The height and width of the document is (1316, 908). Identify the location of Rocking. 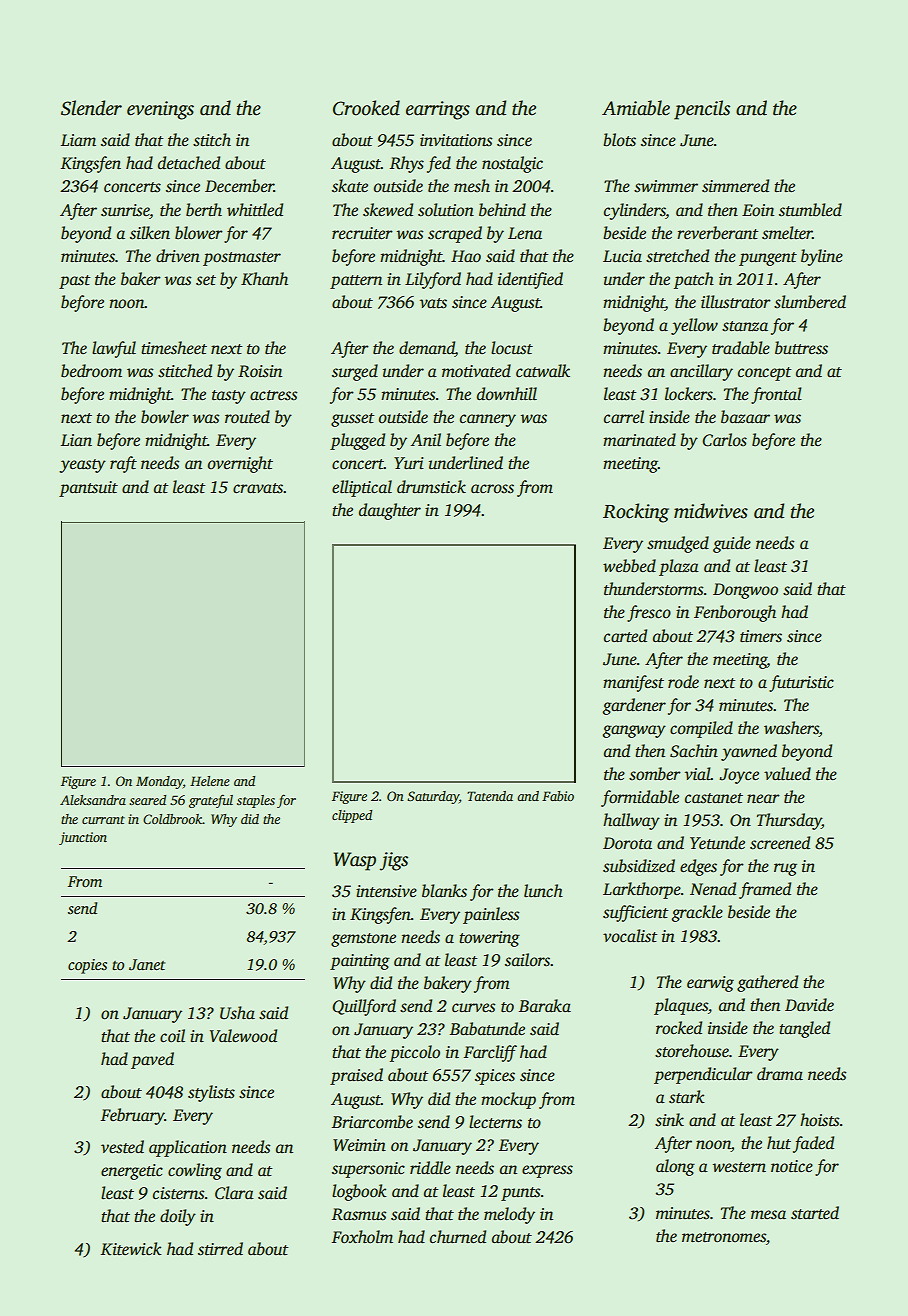
(636, 513).
